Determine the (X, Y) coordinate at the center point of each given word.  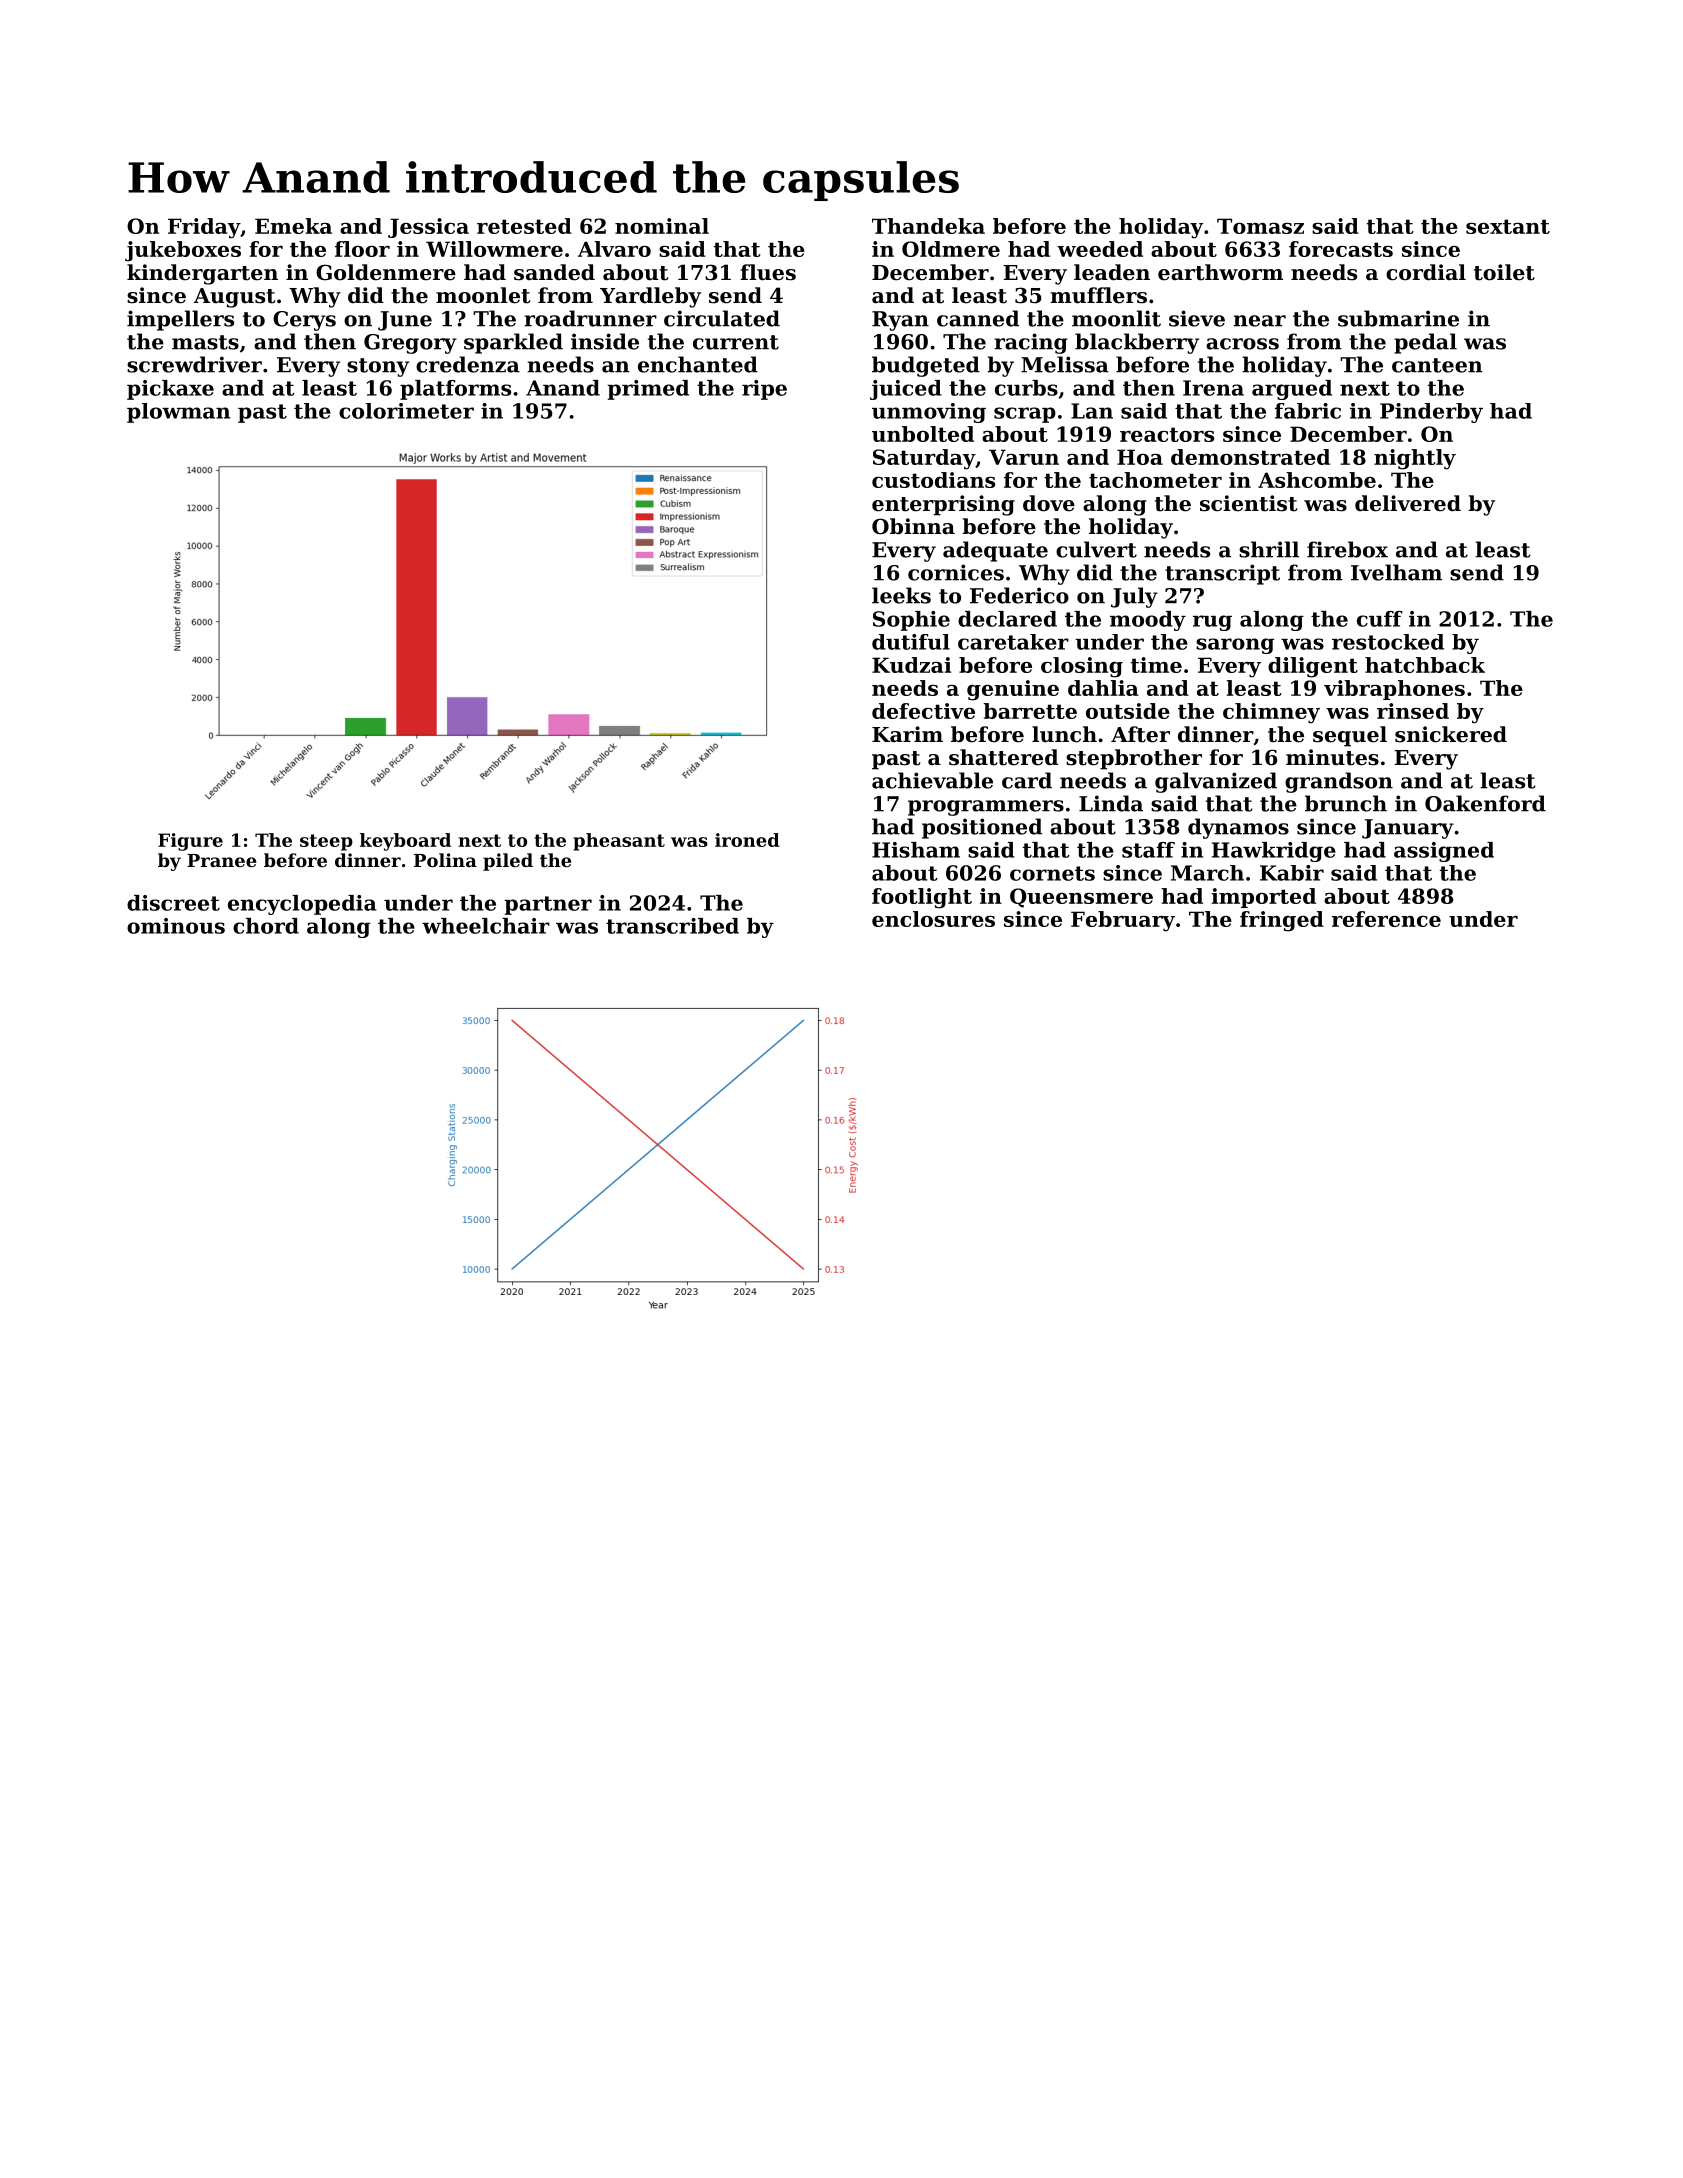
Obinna (913, 526)
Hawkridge (1274, 852)
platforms (455, 390)
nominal (662, 226)
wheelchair (486, 926)
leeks (901, 595)
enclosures (933, 919)
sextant (1508, 226)
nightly (1415, 459)
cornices (956, 572)
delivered (1408, 503)
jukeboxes (183, 251)
